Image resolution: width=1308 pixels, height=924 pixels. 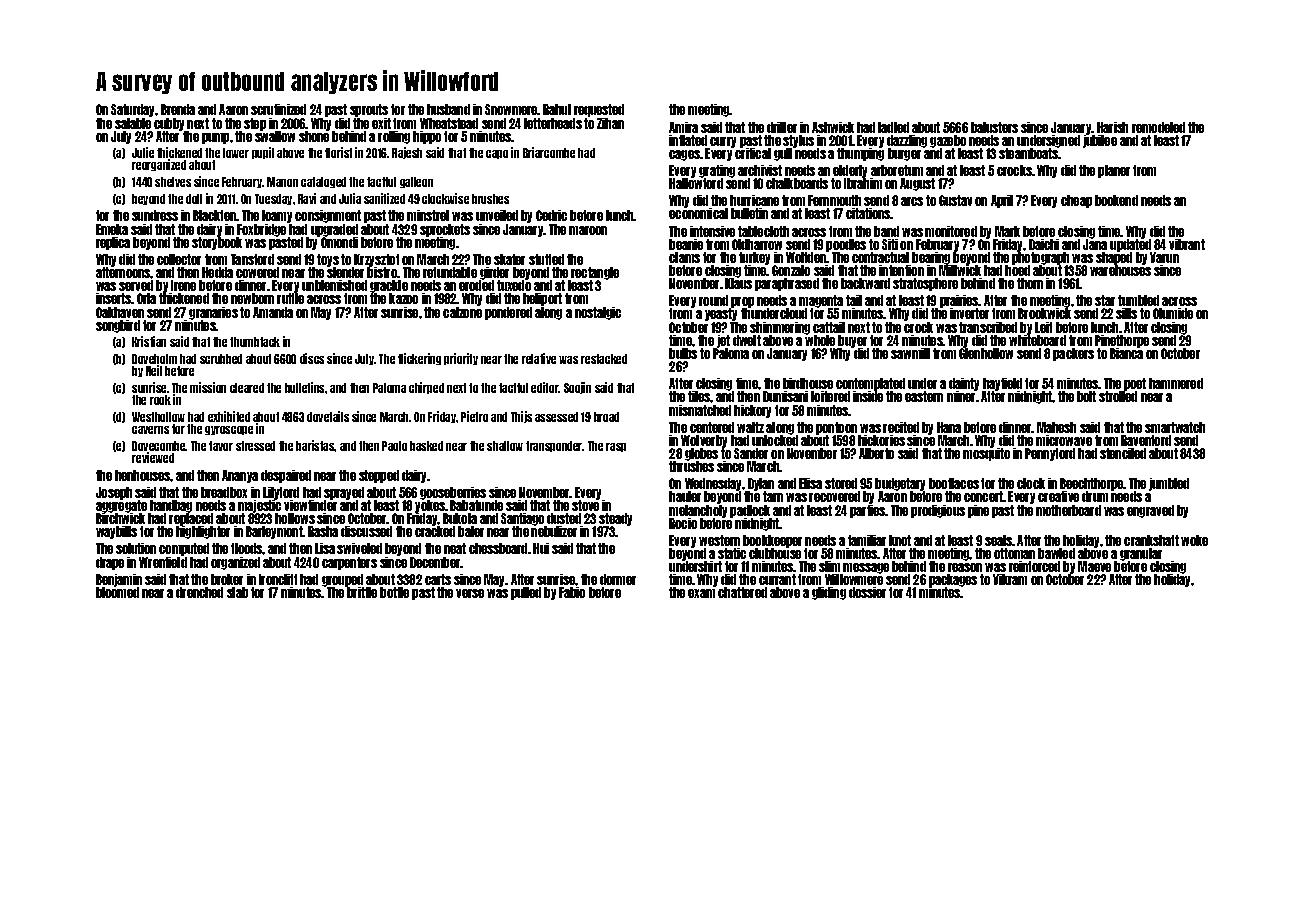 What do you see at coordinates (334, 285) in the screenshot?
I see `unblemished` at bounding box center [334, 285].
